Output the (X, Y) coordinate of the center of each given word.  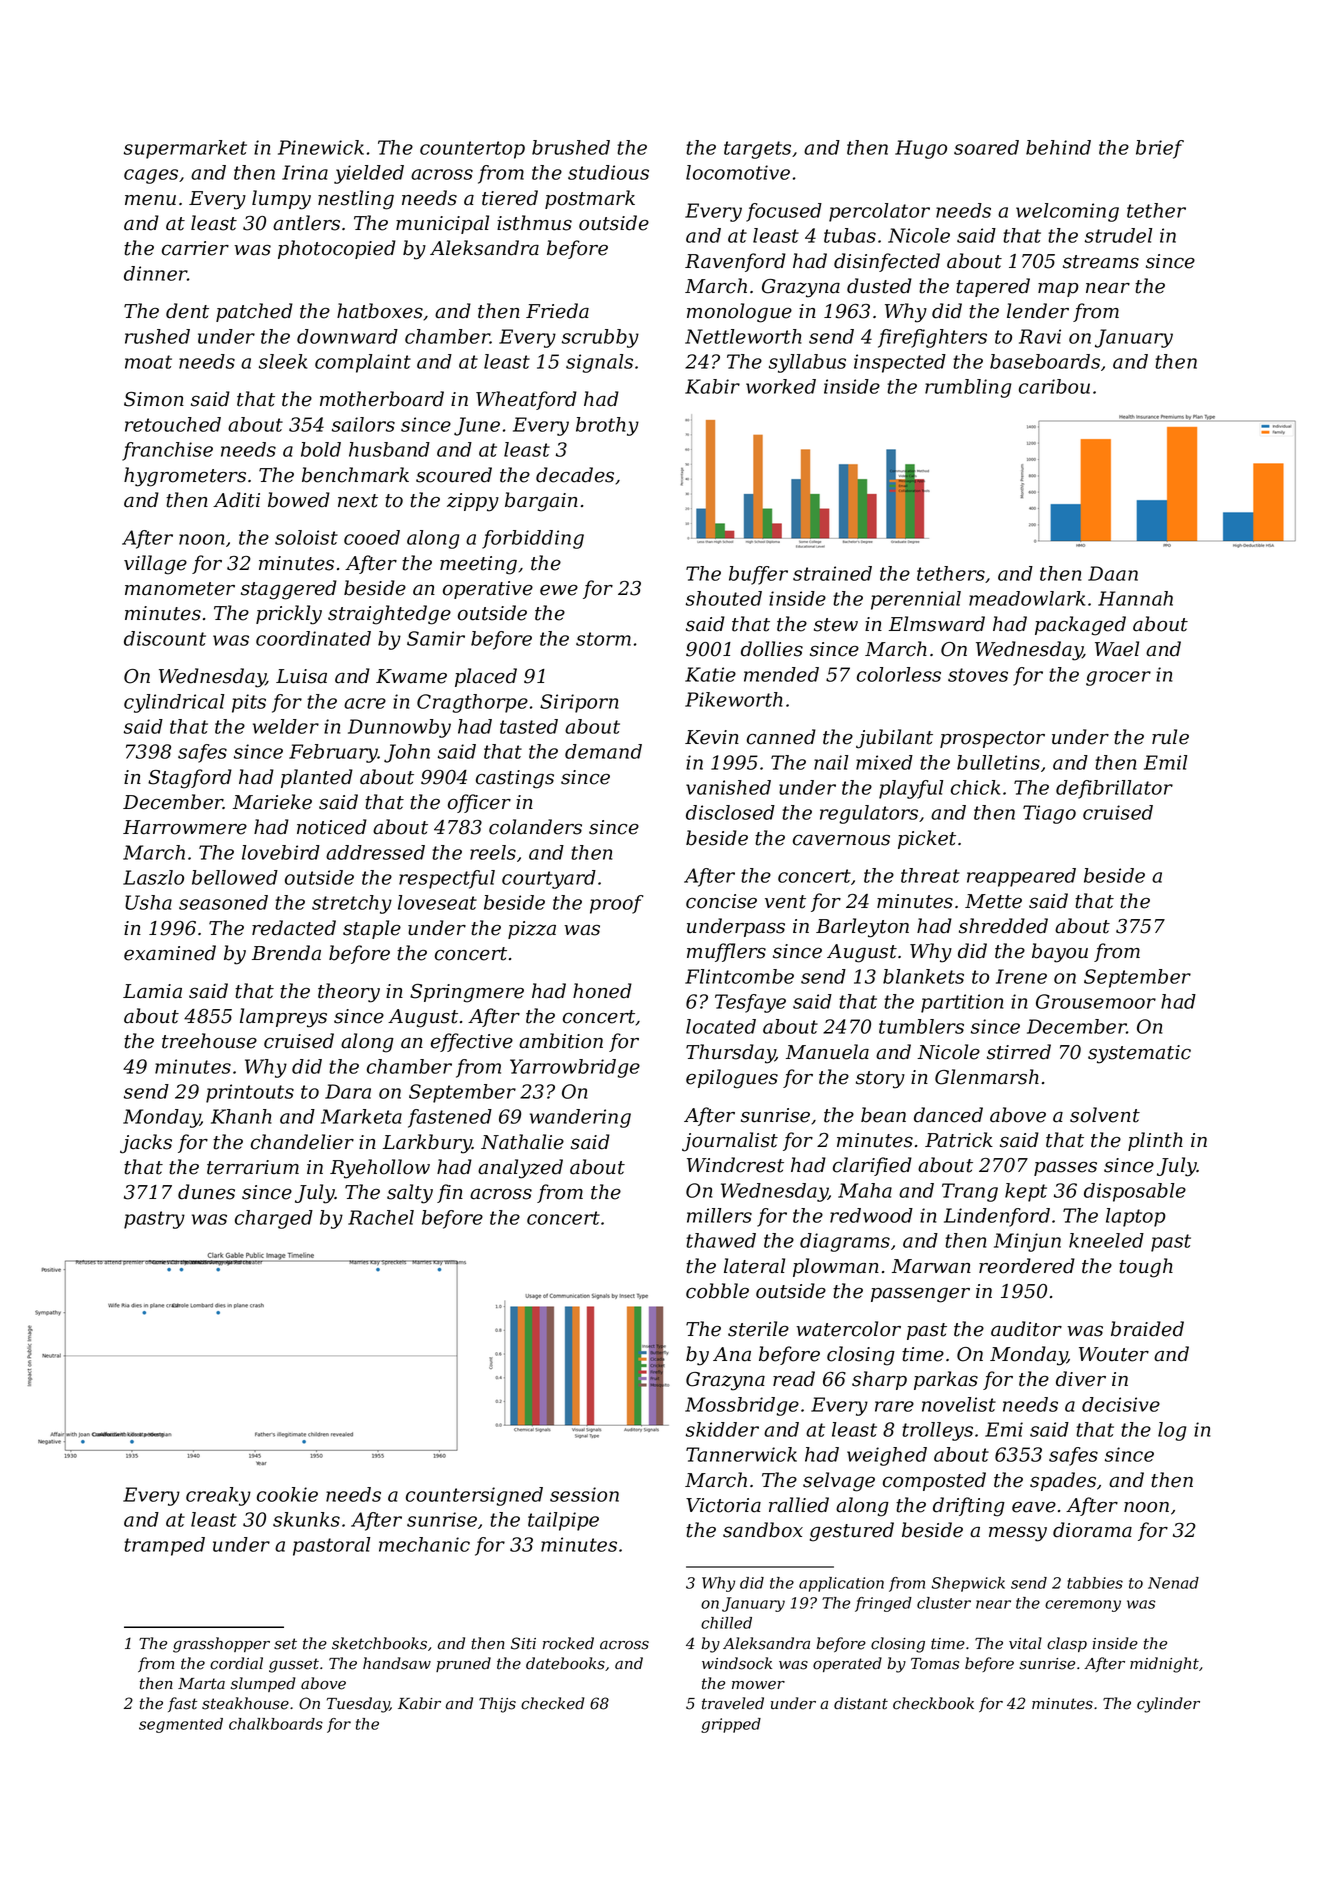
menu (150, 200)
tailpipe (563, 1521)
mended (781, 674)
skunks (306, 1519)
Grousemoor (1096, 1001)
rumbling (968, 388)
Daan (1113, 573)
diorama (1092, 1530)
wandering (580, 1118)
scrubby (600, 338)
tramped (164, 1546)
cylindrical (174, 703)
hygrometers (185, 477)
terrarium (253, 1167)
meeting (478, 565)
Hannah (1135, 598)
